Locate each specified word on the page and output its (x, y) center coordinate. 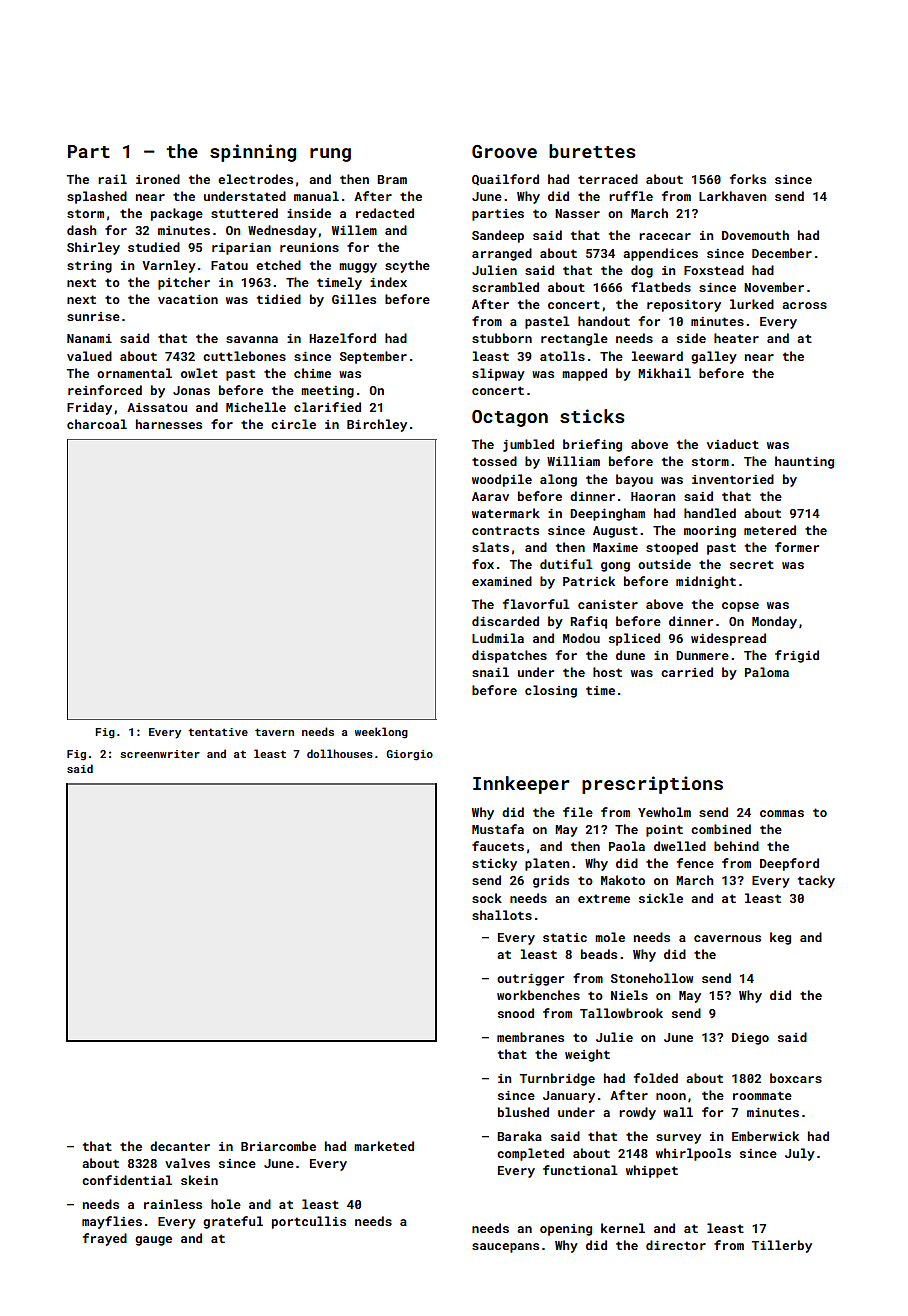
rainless (173, 1204)
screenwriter (160, 754)
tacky (816, 881)
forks (748, 179)
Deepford (789, 864)
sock (487, 898)
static (565, 937)
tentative (218, 732)
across (804, 305)
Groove (504, 151)
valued (89, 356)
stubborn (502, 338)
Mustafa (498, 829)
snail (490, 672)
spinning (253, 153)
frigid (797, 656)
